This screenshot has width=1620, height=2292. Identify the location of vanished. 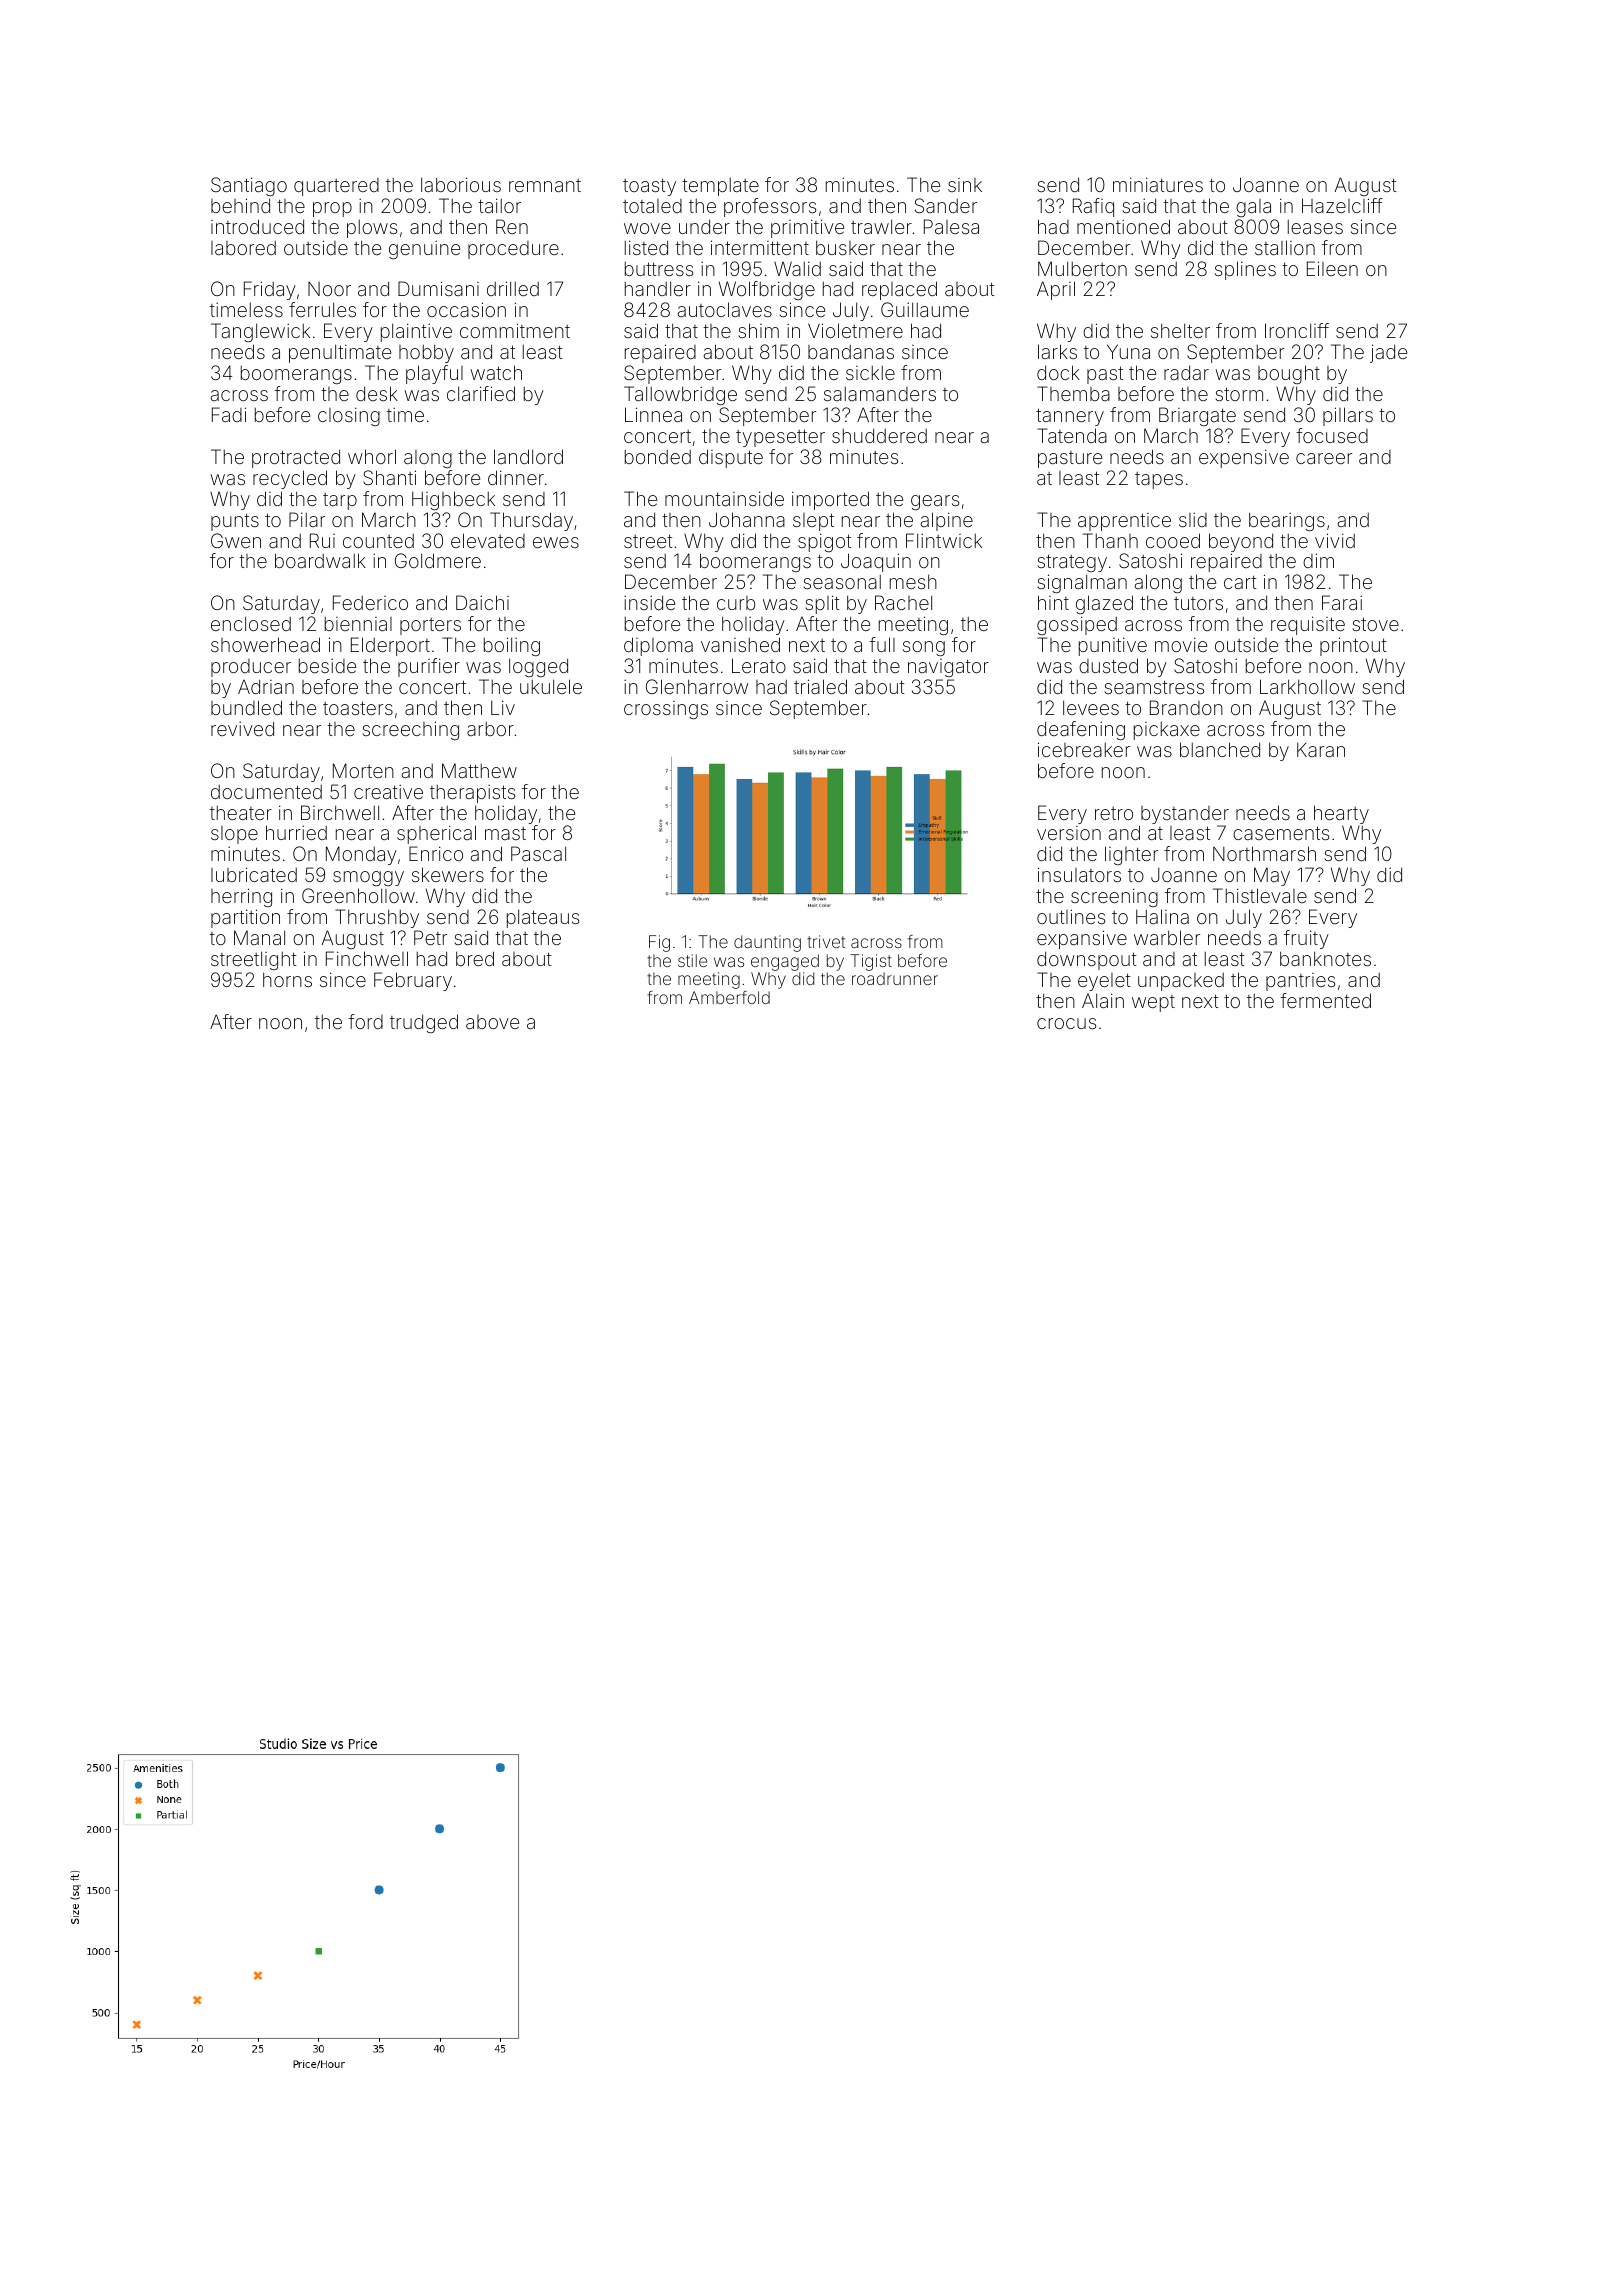
(740, 644).
